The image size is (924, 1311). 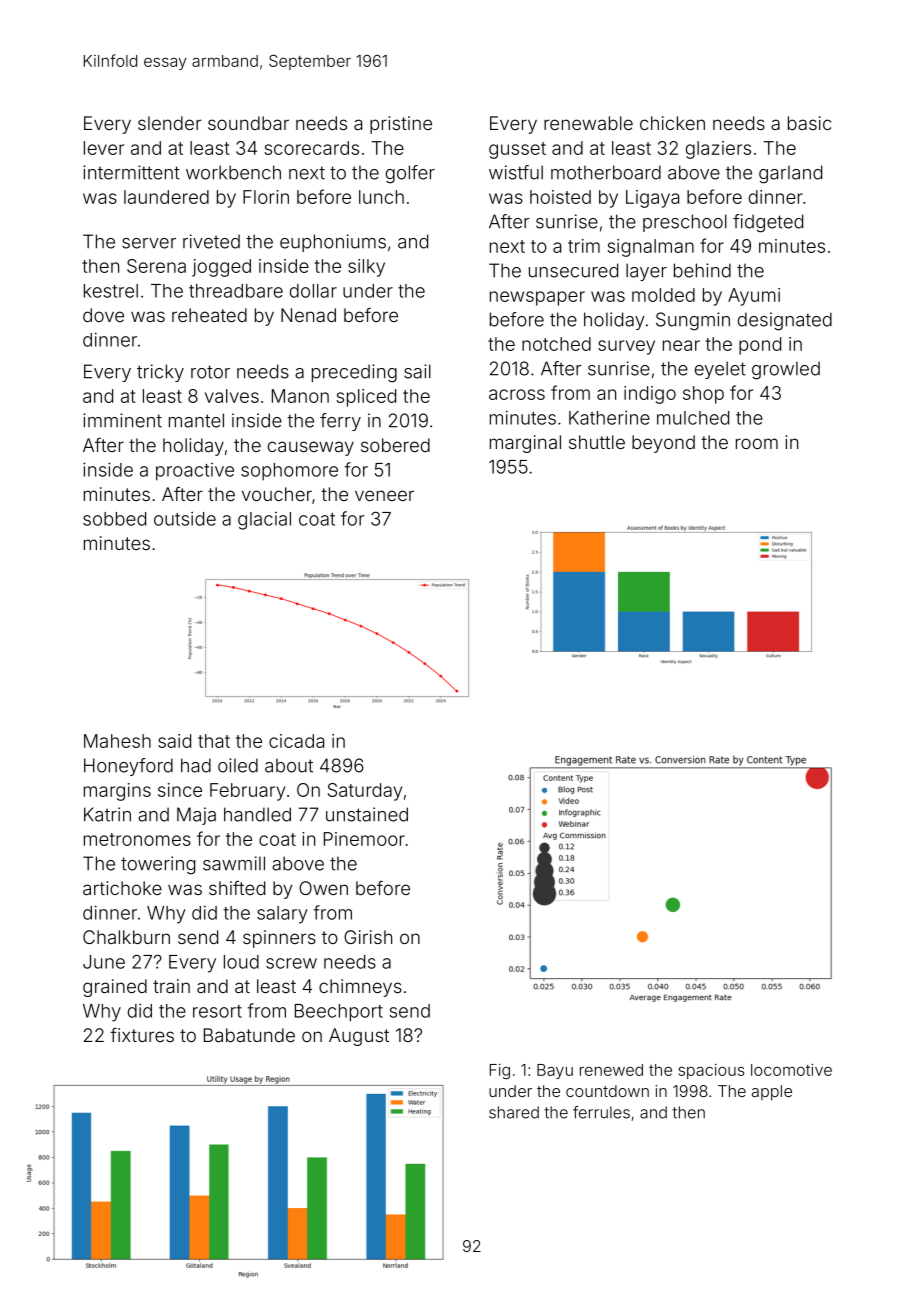 I want to click on Manon, so click(x=300, y=396).
